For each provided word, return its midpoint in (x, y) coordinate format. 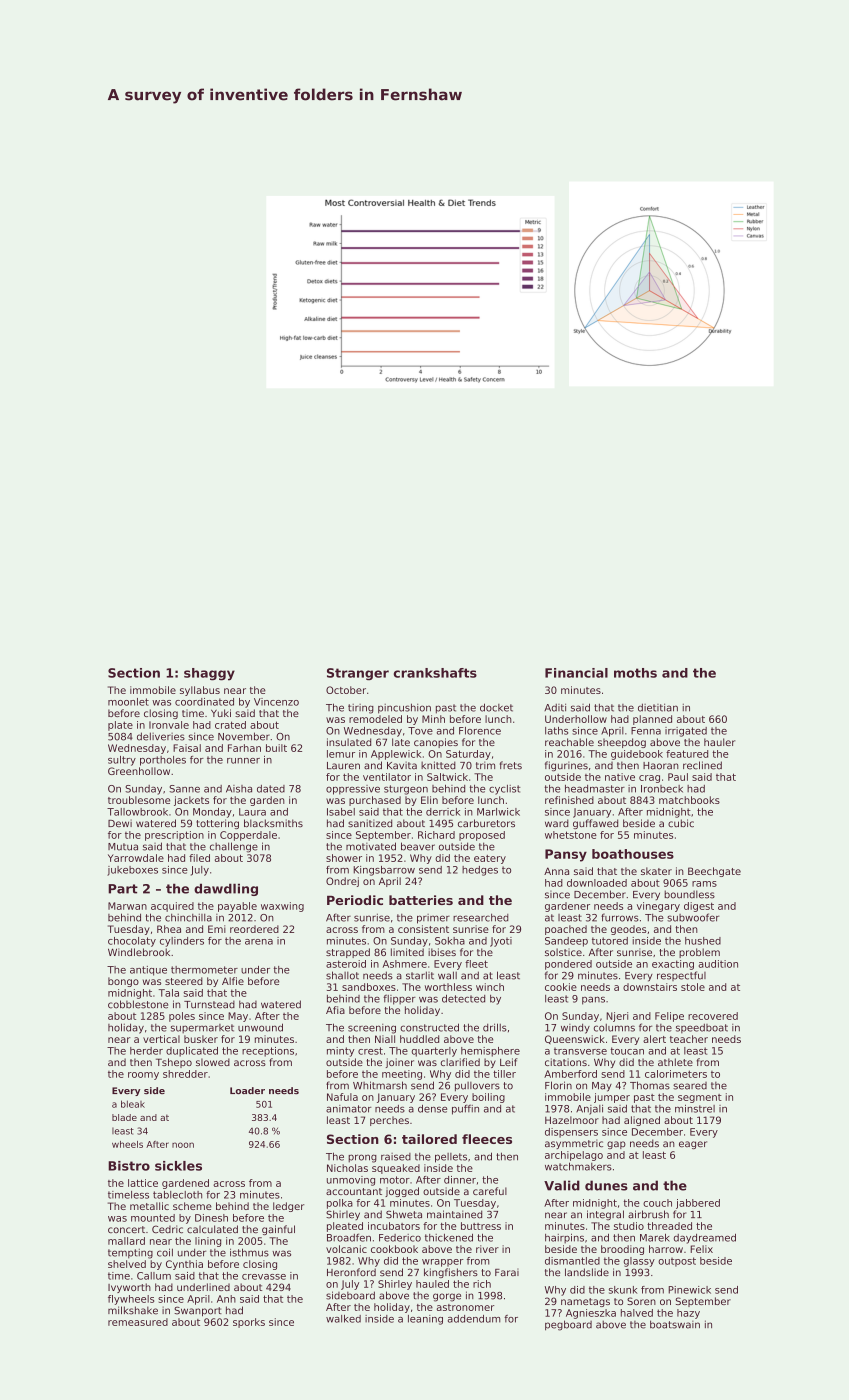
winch (490, 987)
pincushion (404, 708)
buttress (481, 1226)
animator (348, 1109)
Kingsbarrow (384, 871)
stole (693, 987)
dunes (606, 1185)
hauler (719, 742)
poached (566, 930)
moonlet (128, 702)
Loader (247, 1090)
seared (690, 1086)
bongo (123, 982)
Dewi (120, 823)
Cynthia (184, 1265)
